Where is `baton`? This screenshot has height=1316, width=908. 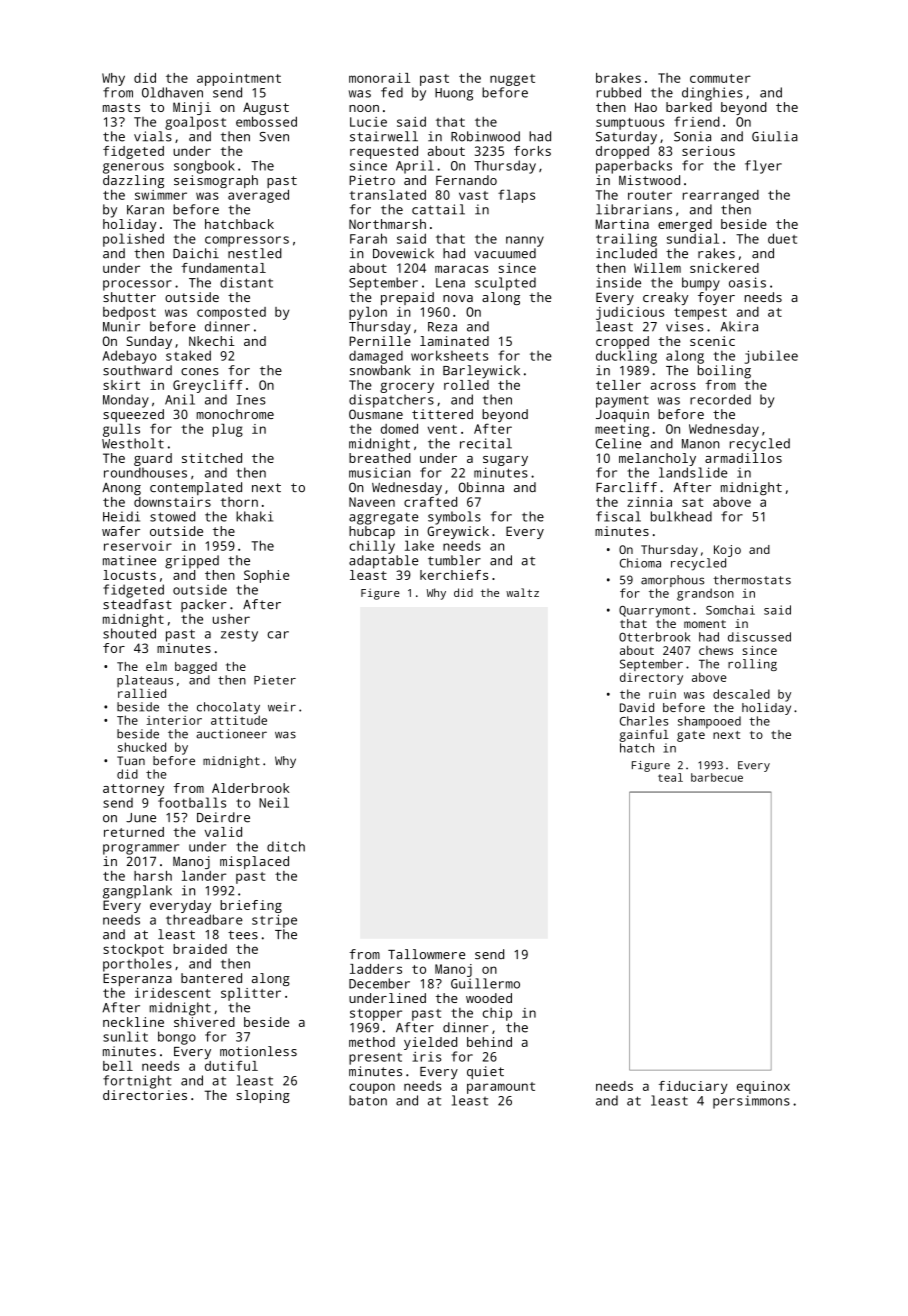
baton is located at coordinates (368, 1100).
